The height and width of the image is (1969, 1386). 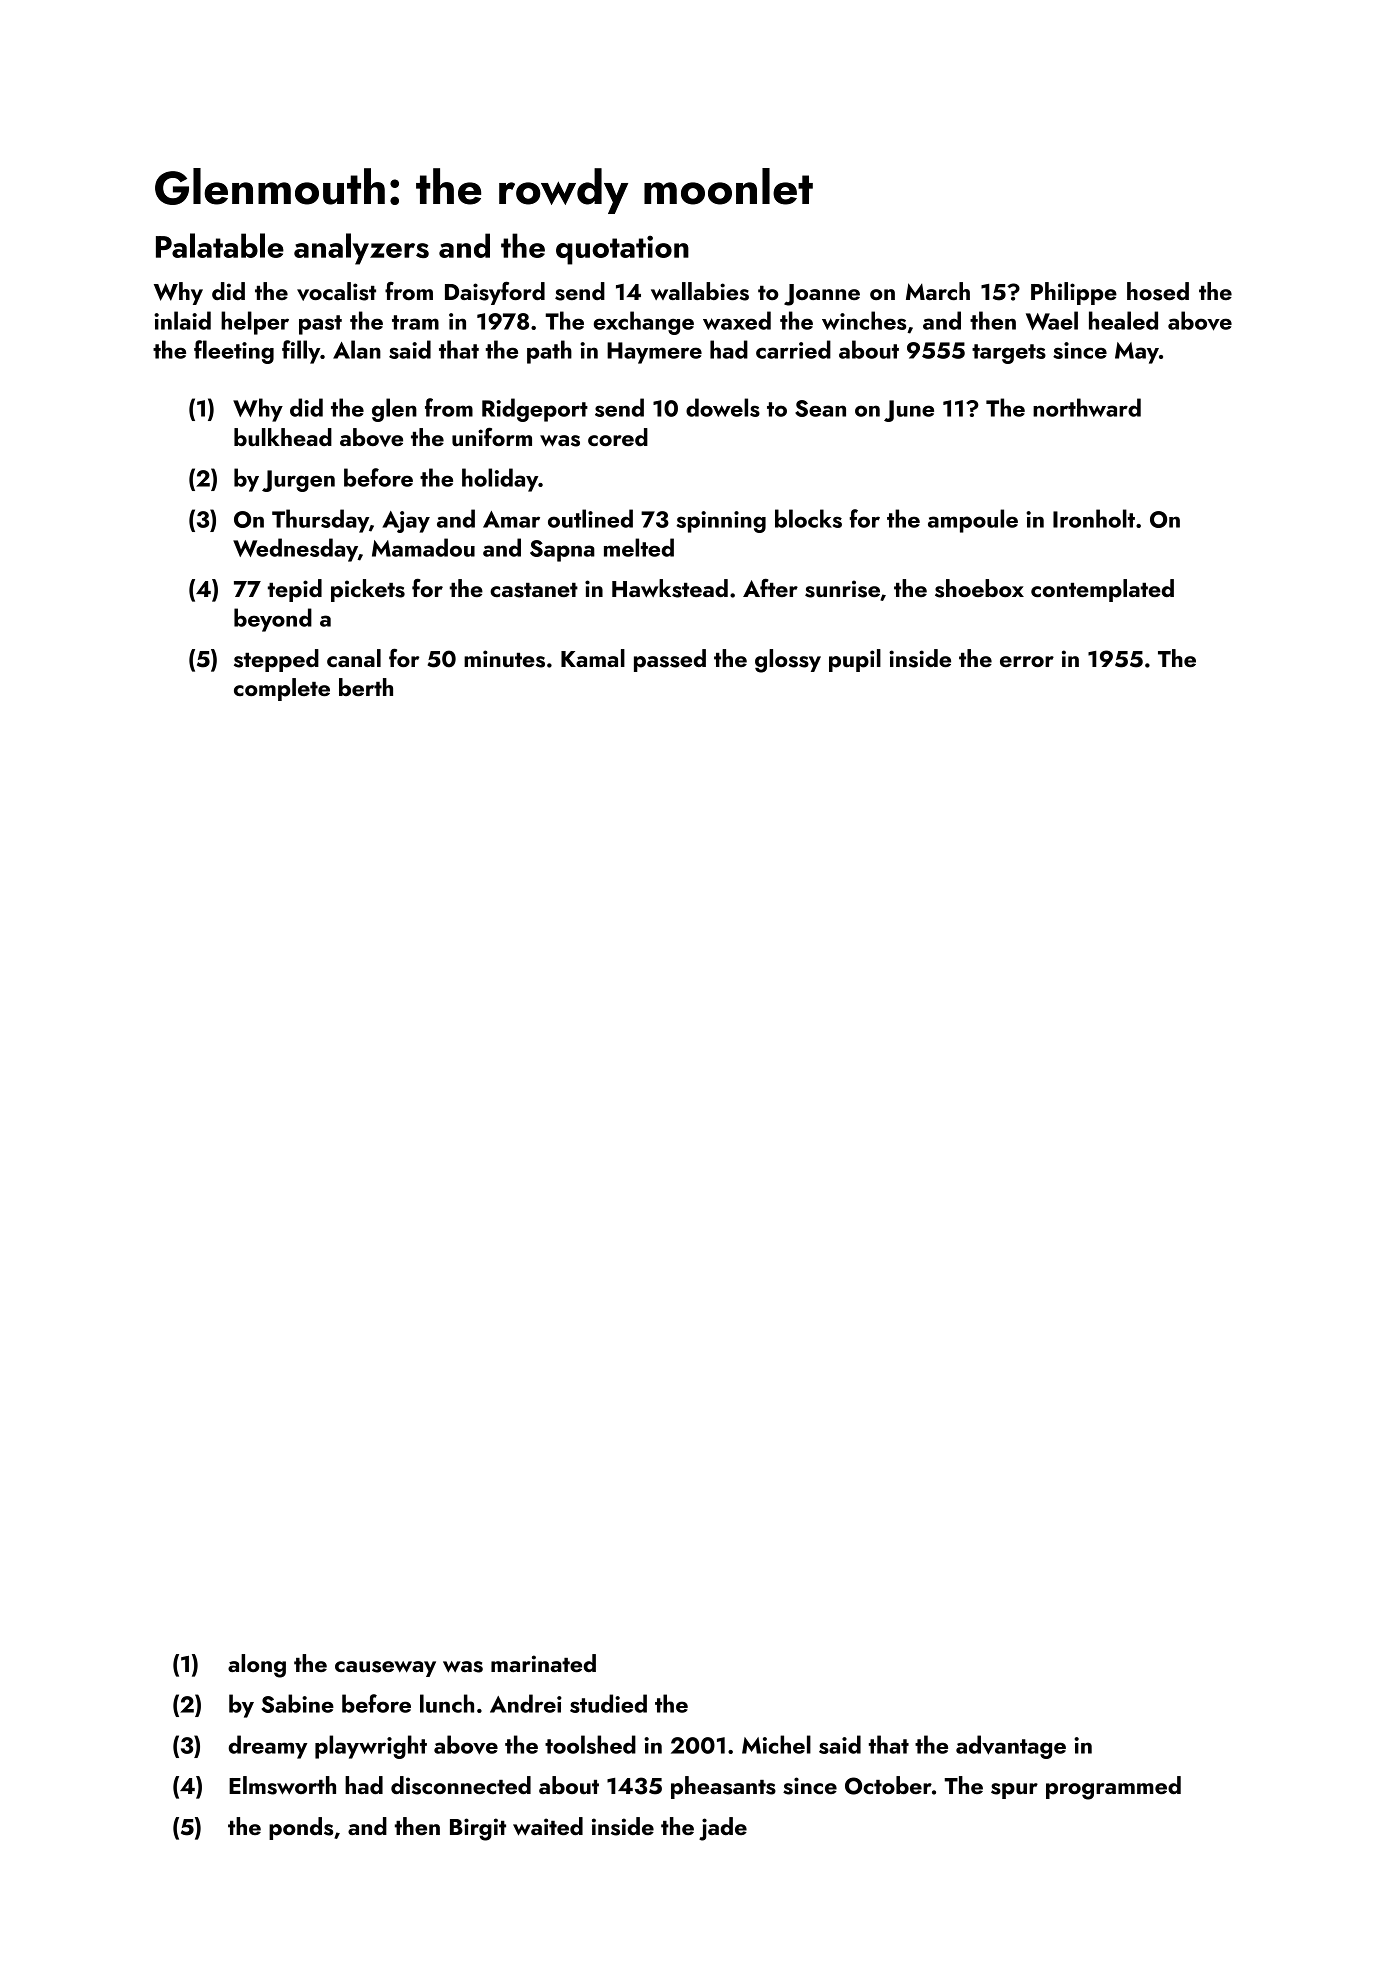 What do you see at coordinates (1087, 407) in the image?
I see `northward` at bounding box center [1087, 407].
